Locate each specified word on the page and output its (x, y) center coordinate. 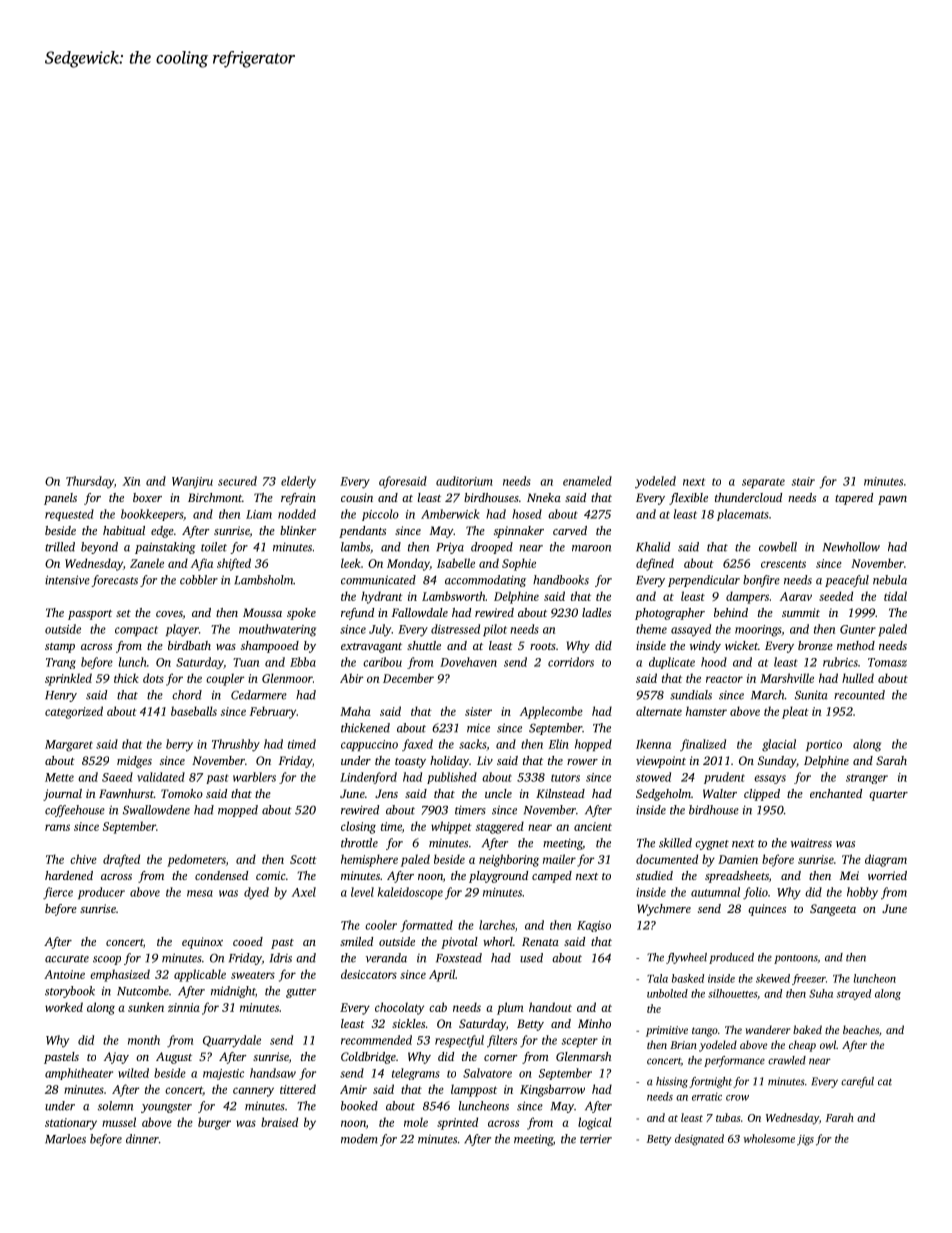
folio (755, 893)
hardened (69, 875)
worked (64, 1007)
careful (857, 1082)
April (442, 975)
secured (237, 481)
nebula (890, 580)
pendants (362, 532)
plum (510, 1008)
